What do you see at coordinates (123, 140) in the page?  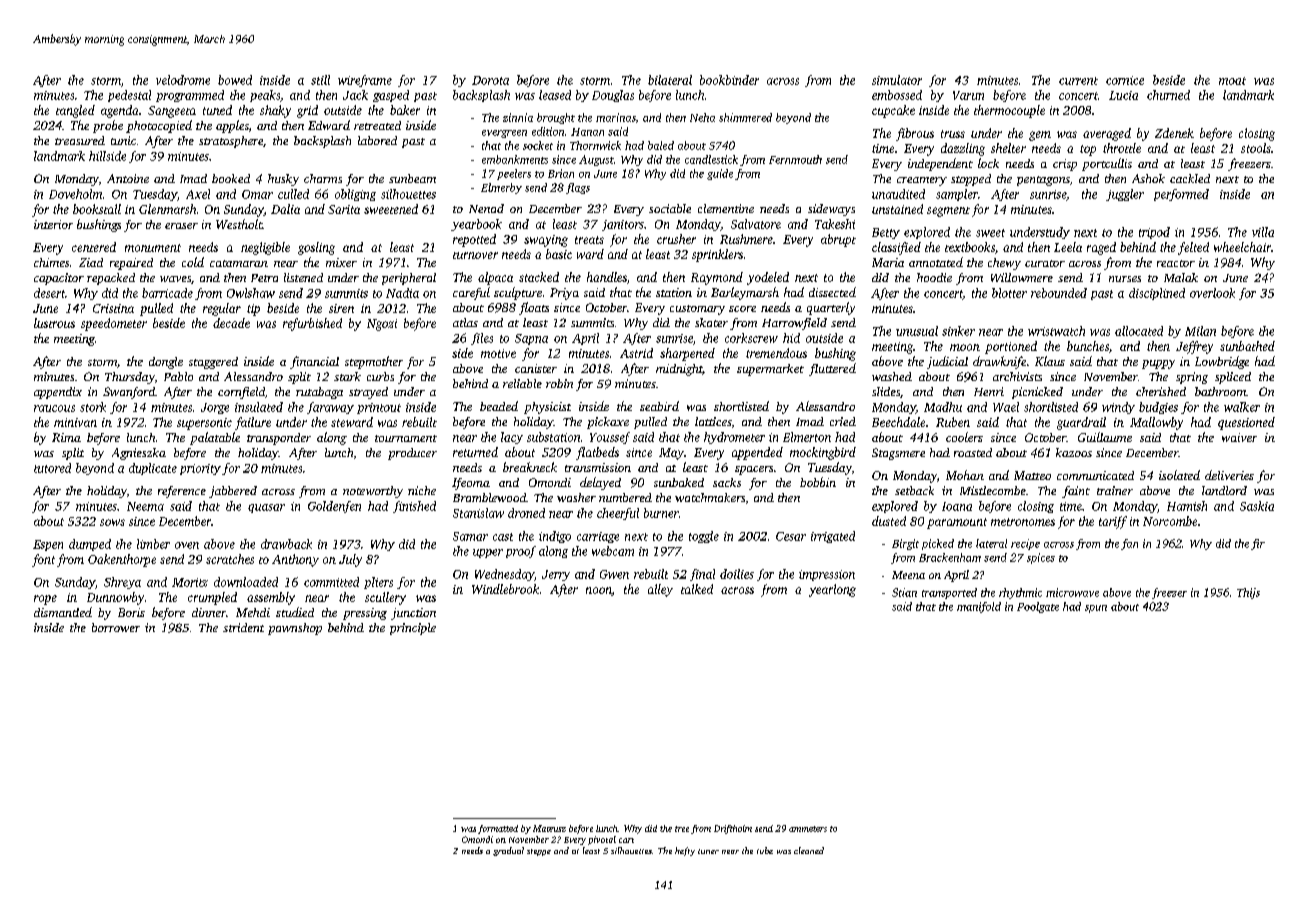 I see `tunic` at bounding box center [123, 140].
